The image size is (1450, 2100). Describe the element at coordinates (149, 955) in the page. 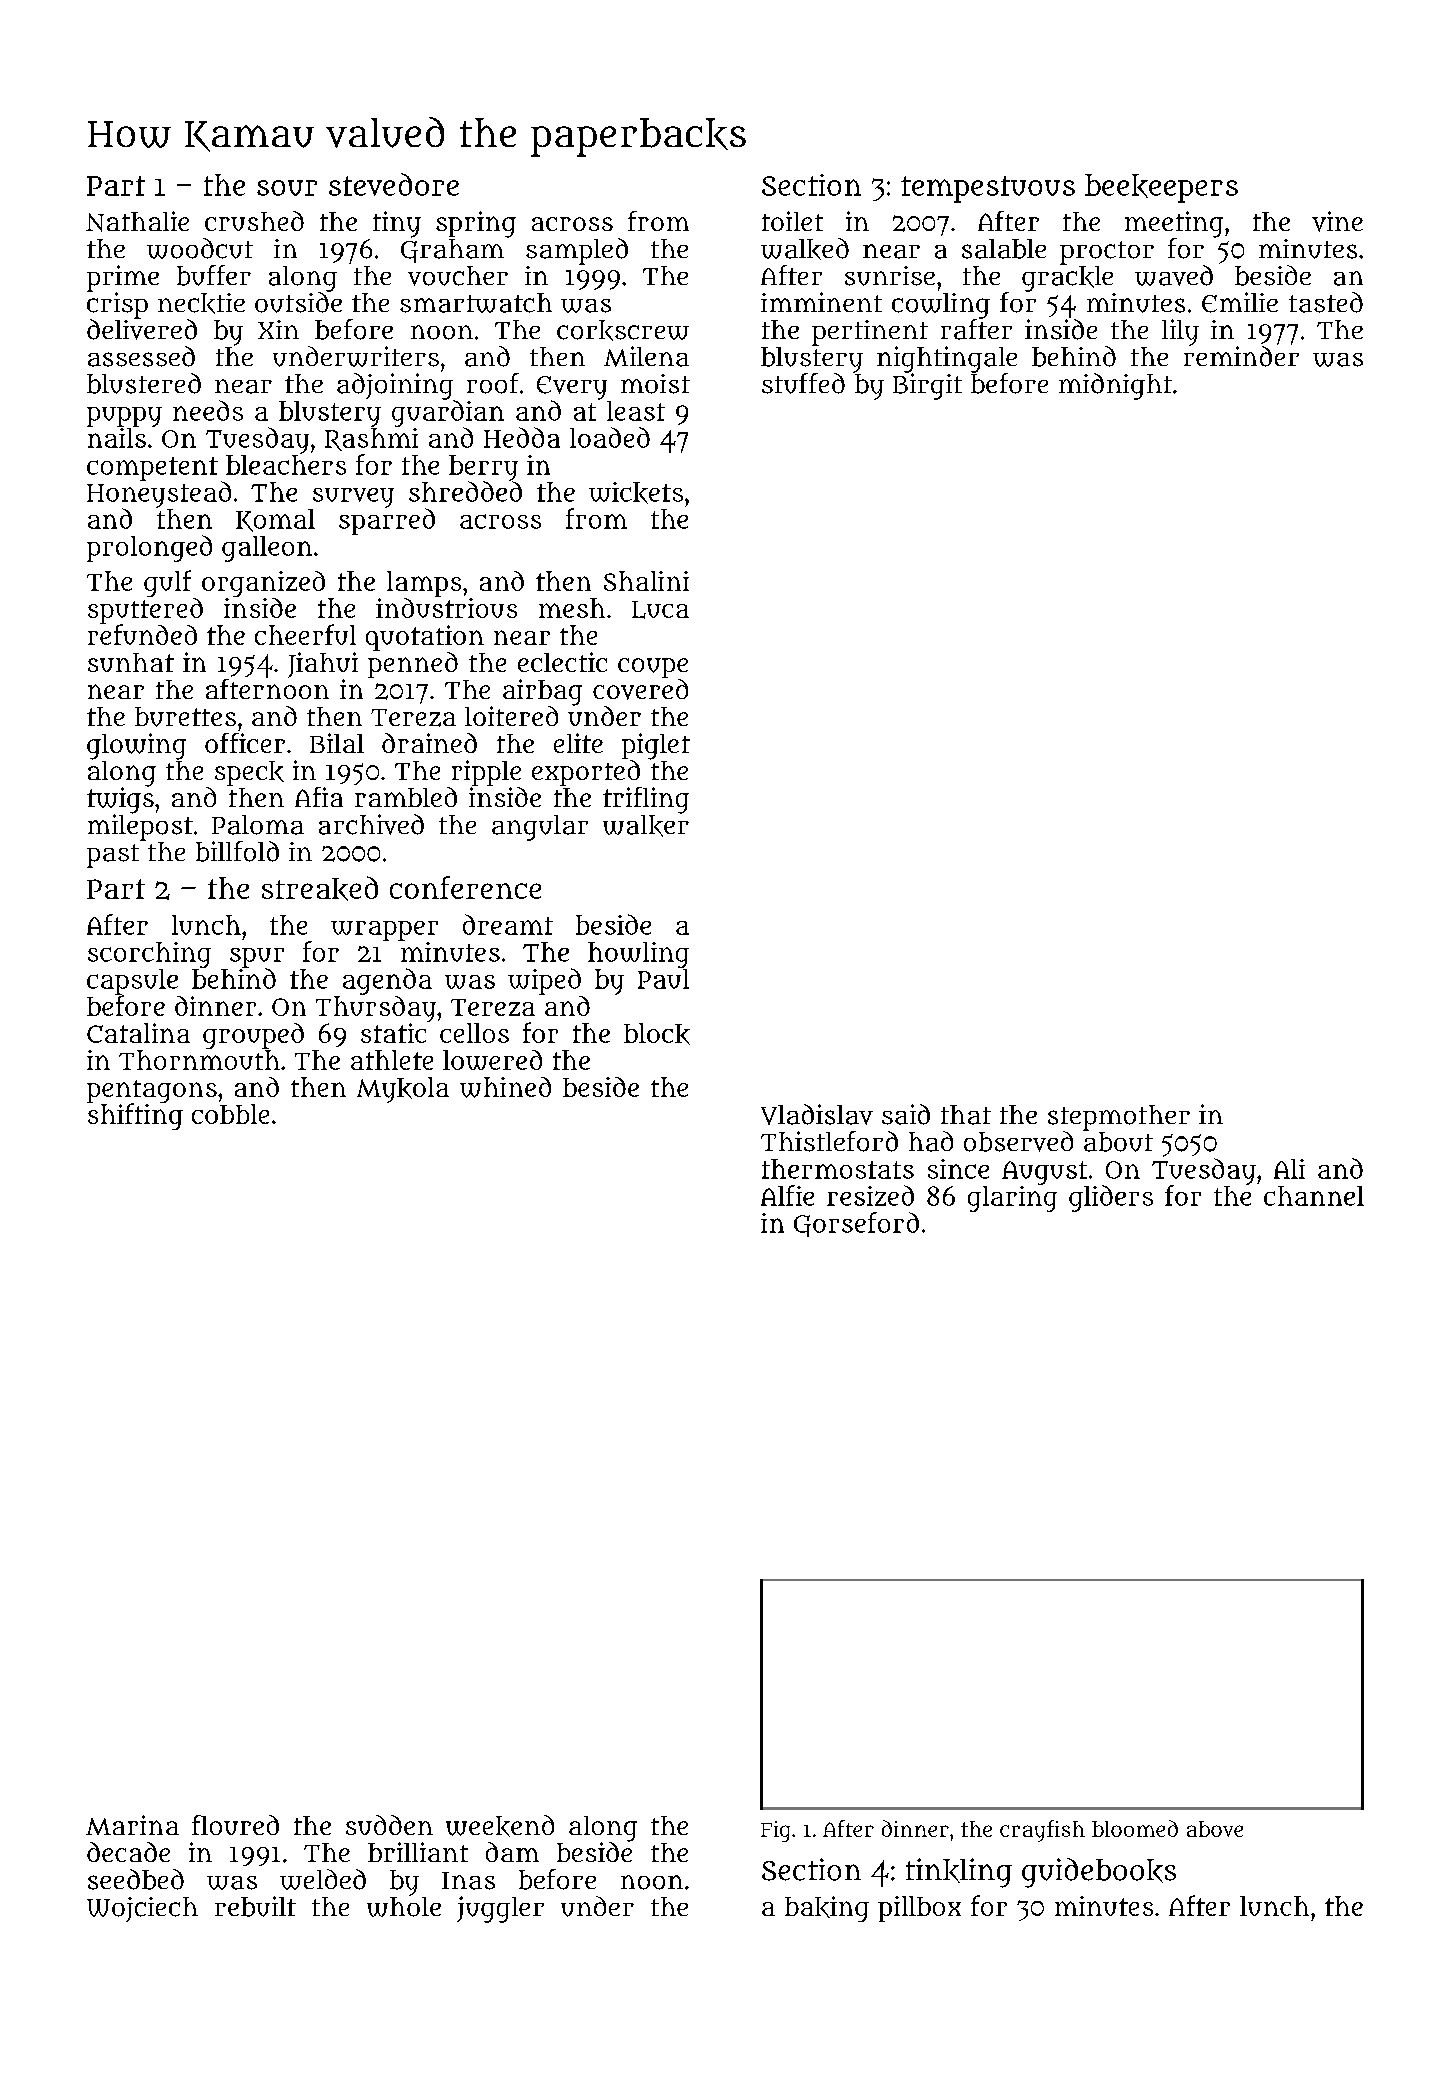

I see `scorching` at that location.
